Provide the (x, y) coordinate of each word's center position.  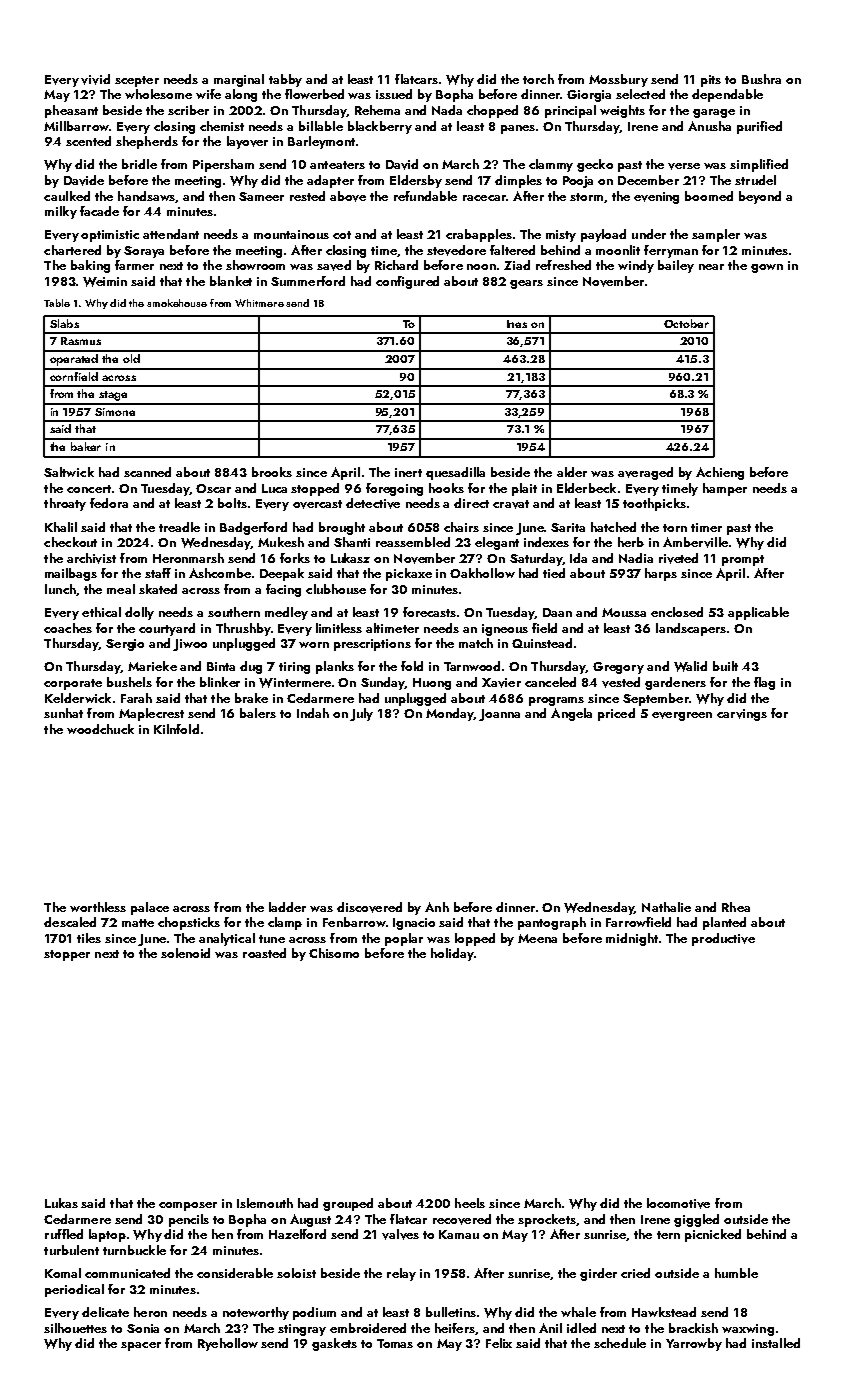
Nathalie (666, 907)
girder (598, 1274)
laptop (107, 1235)
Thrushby (243, 629)
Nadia (636, 558)
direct (471, 503)
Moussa (624, 612)
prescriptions (372, 645)
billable (321, 126)
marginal (239, 80)
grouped (348, 1204)
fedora (109, 503)
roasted (264, 953)
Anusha (709, 126)
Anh (437, 907)
